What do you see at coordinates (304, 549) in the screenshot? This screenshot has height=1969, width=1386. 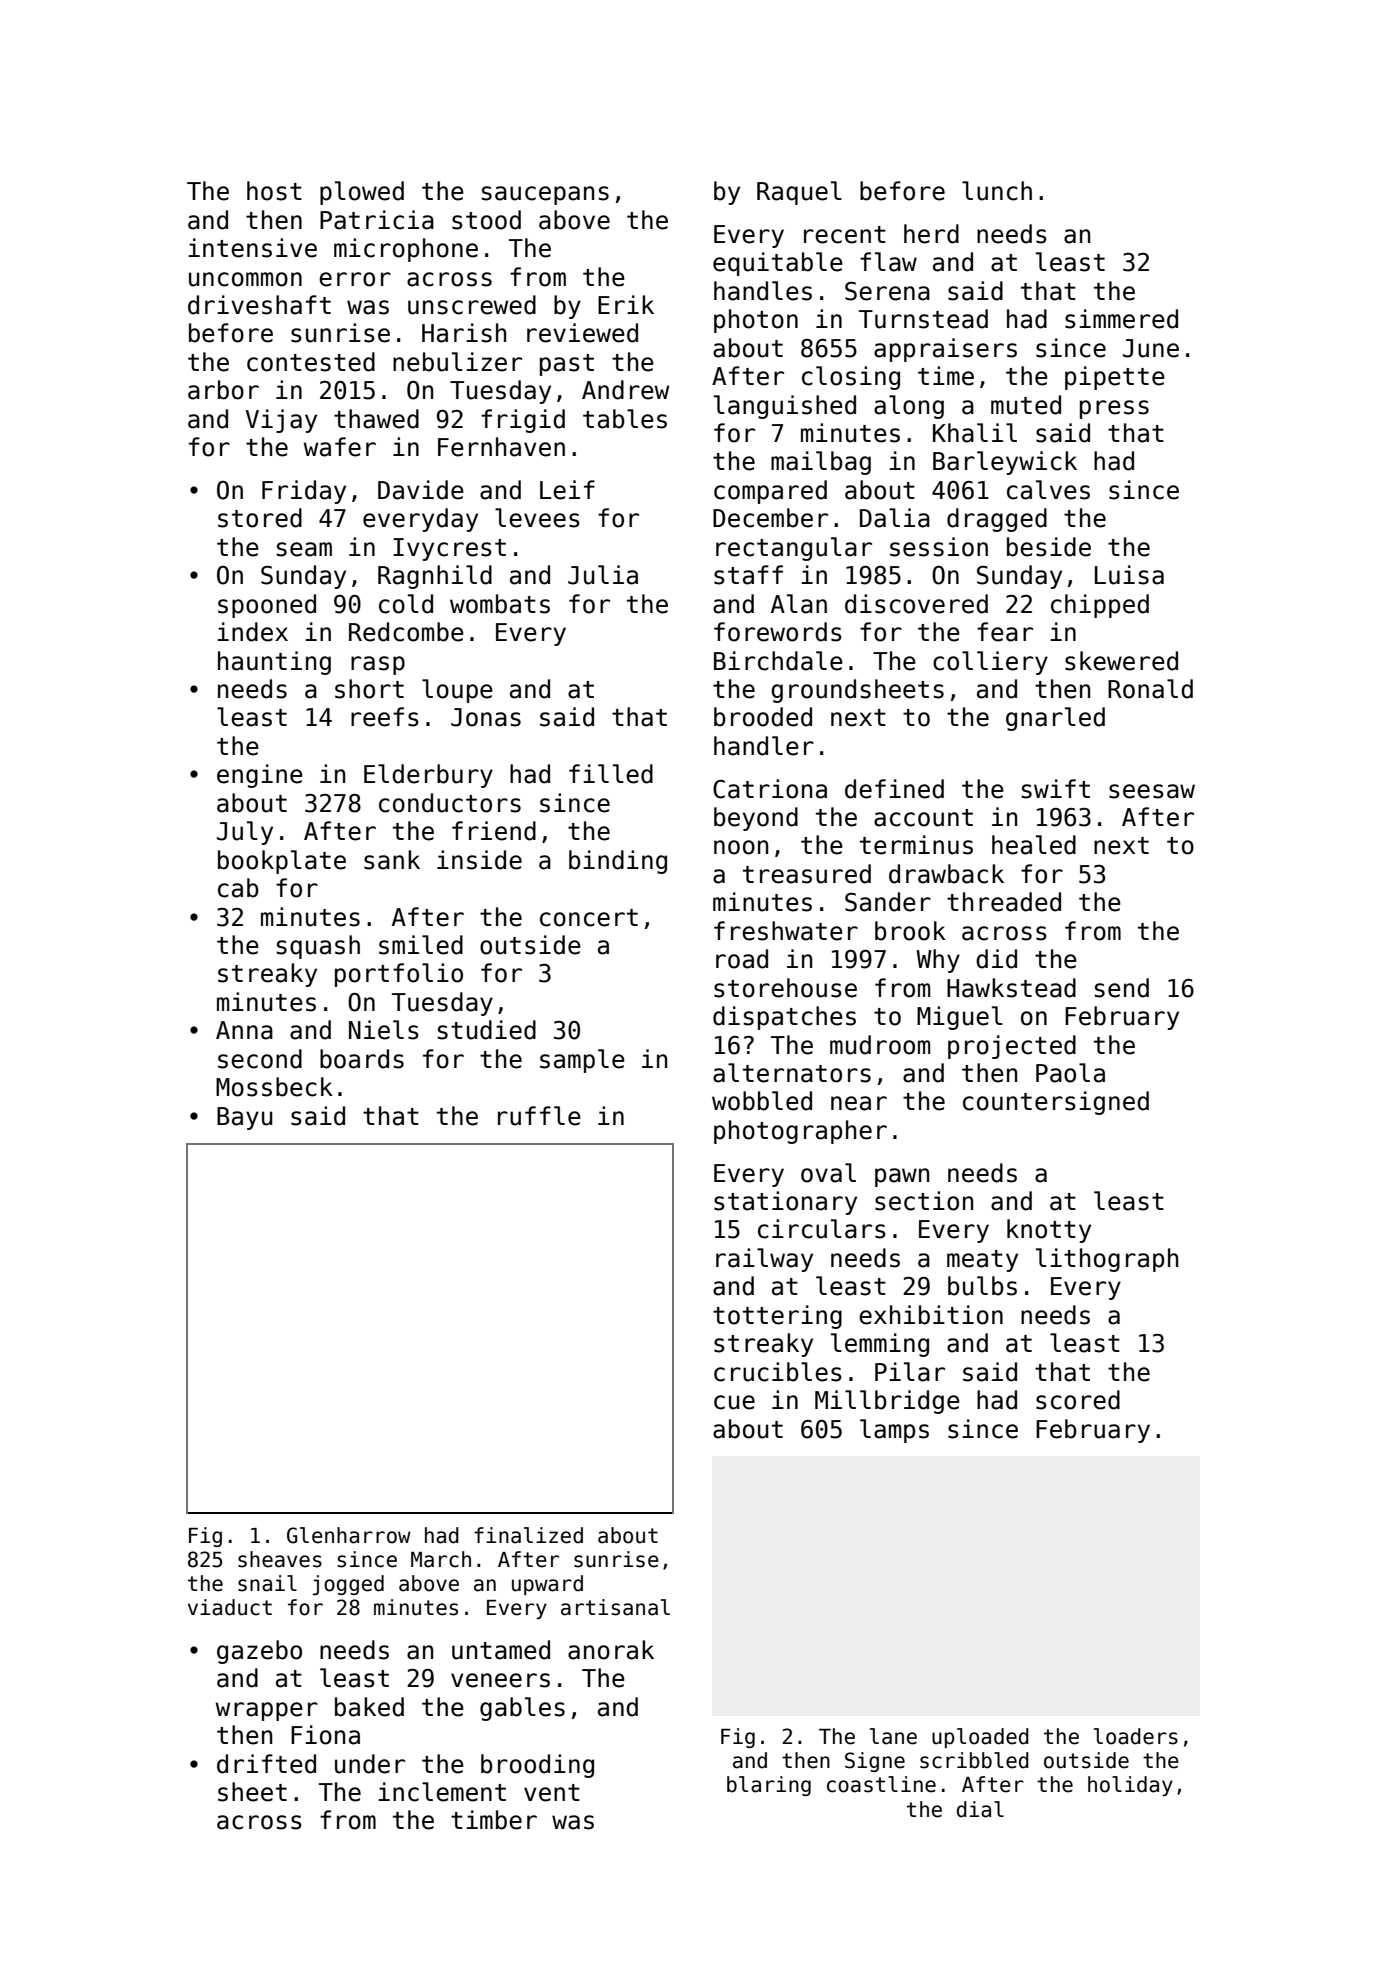 I see `seam` at bounding box center [304, 549].
